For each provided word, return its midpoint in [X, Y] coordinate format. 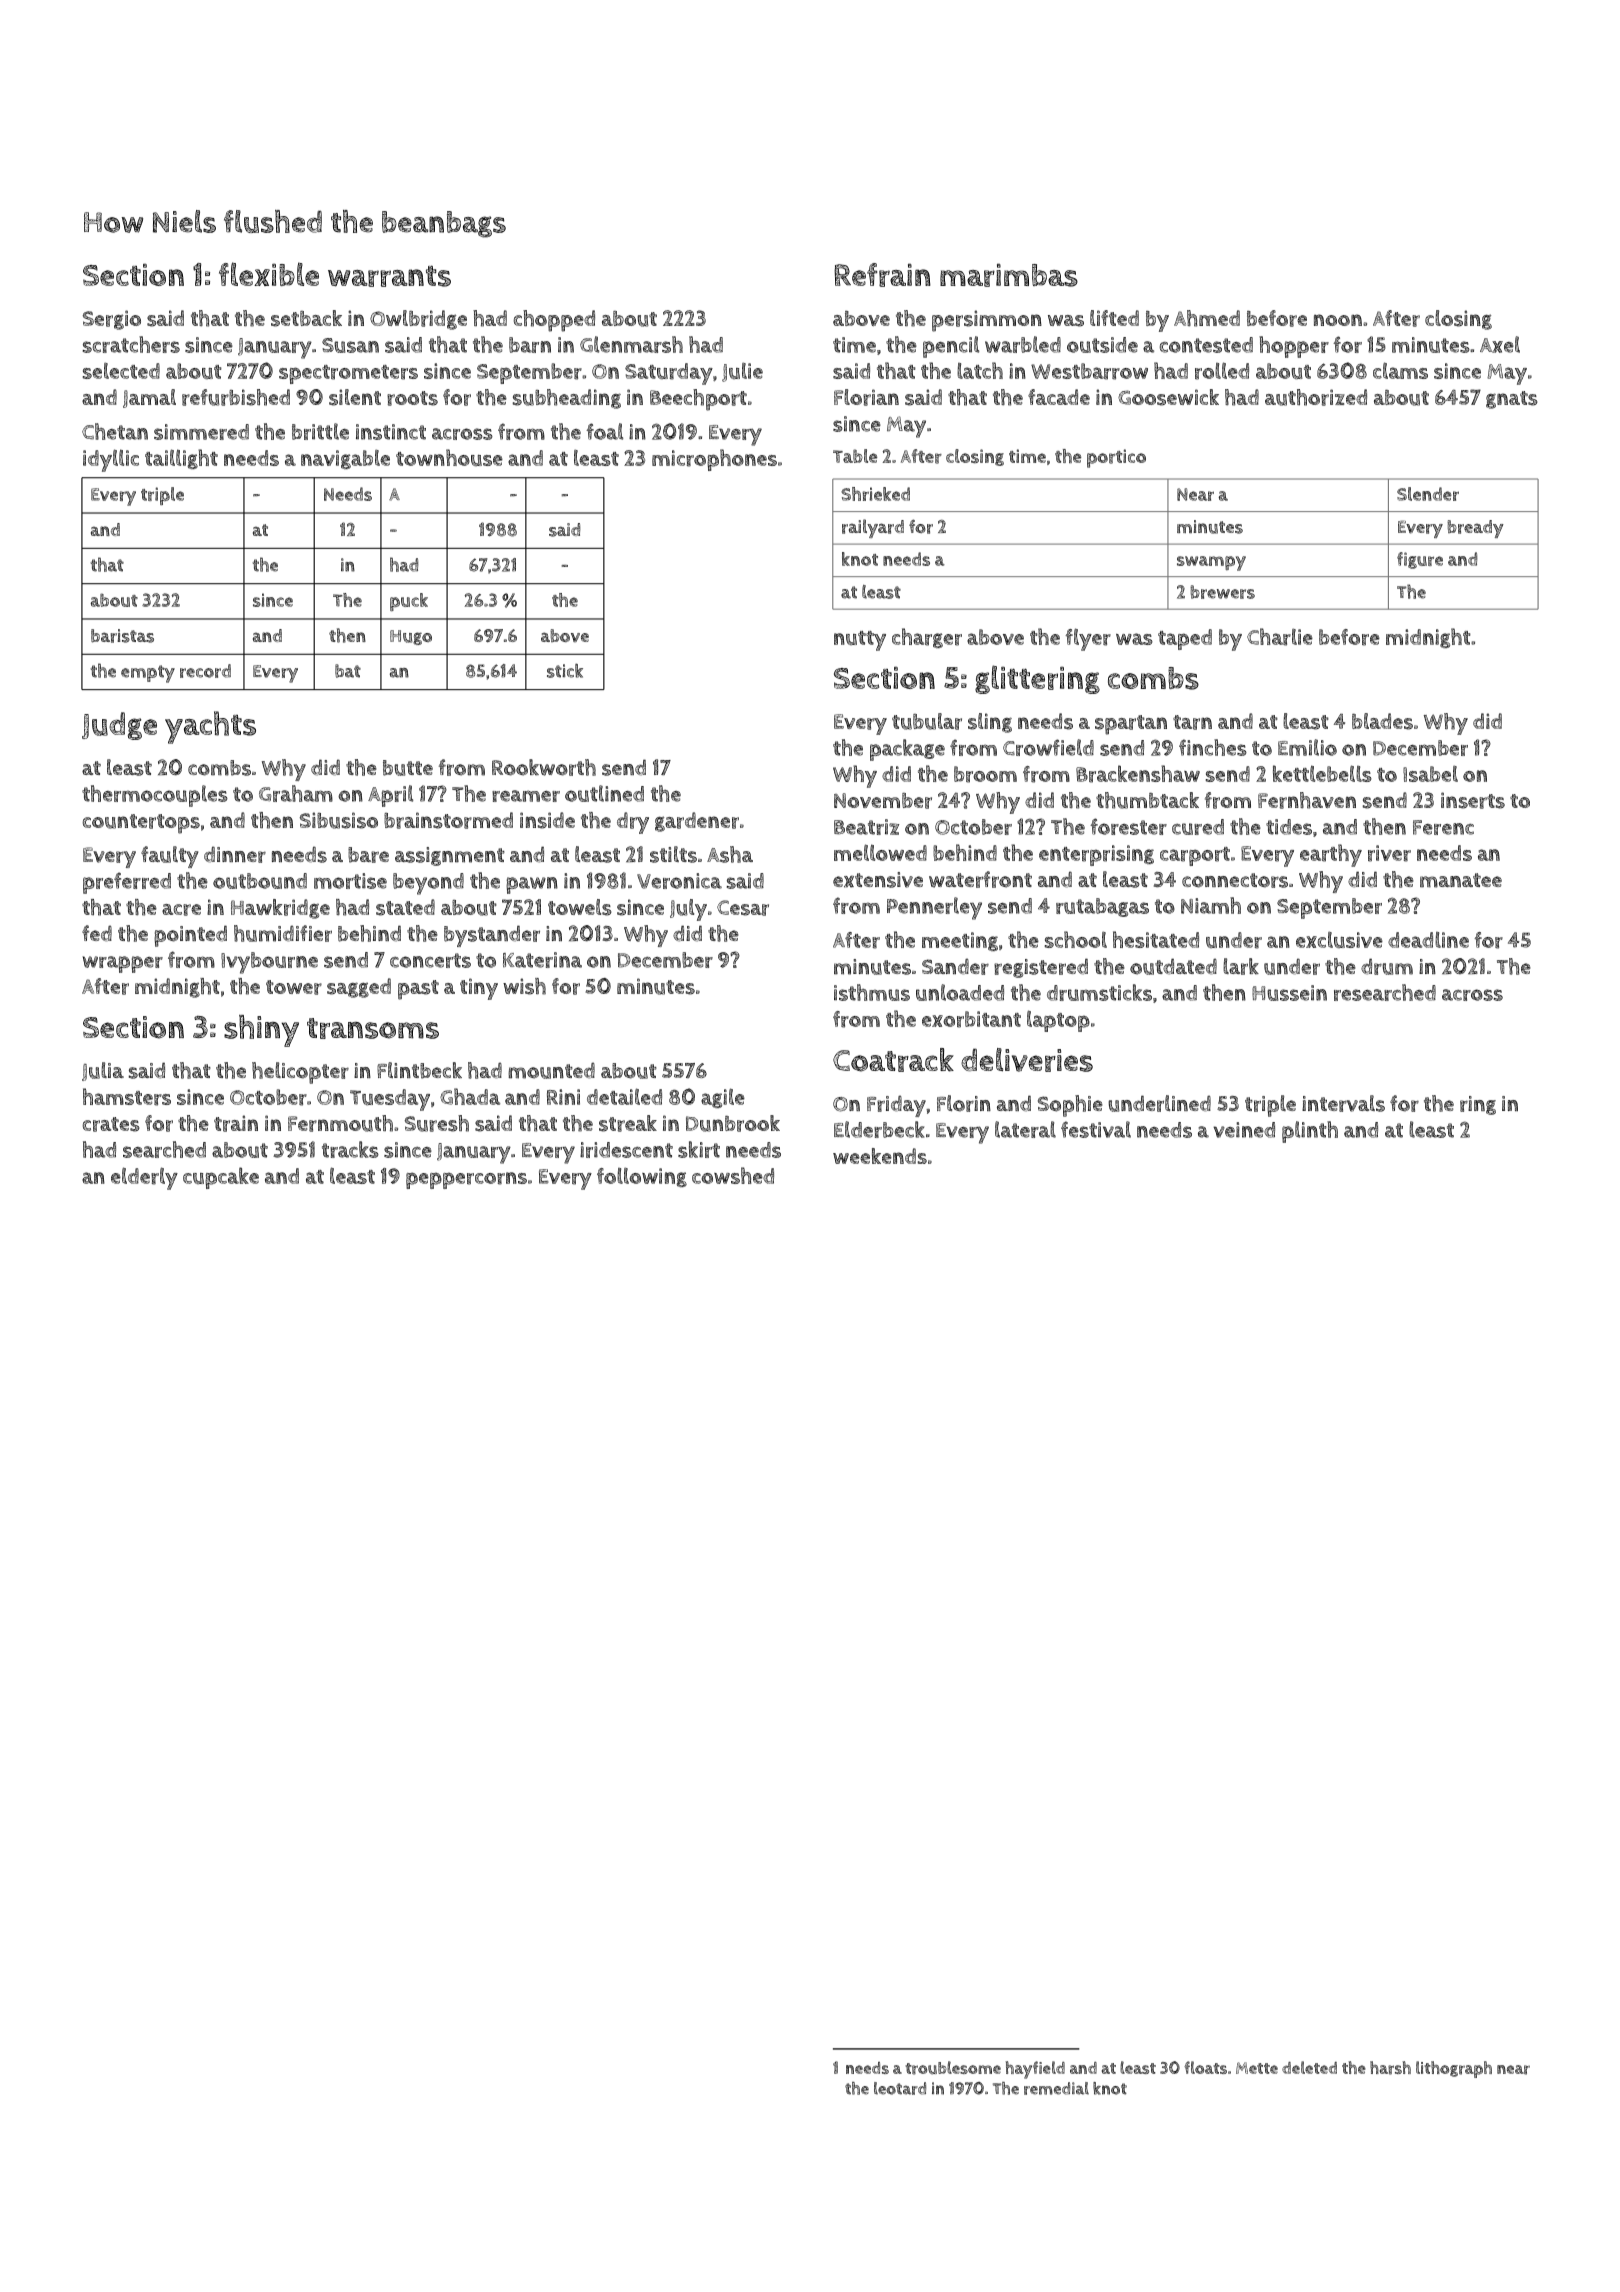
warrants [389, 276]
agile [723, 1098]
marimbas [1009, 275]
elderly [144, 1178]
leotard [900, 2088]
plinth [1310, 1132]
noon [1338, 320]
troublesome [953, 2068]
